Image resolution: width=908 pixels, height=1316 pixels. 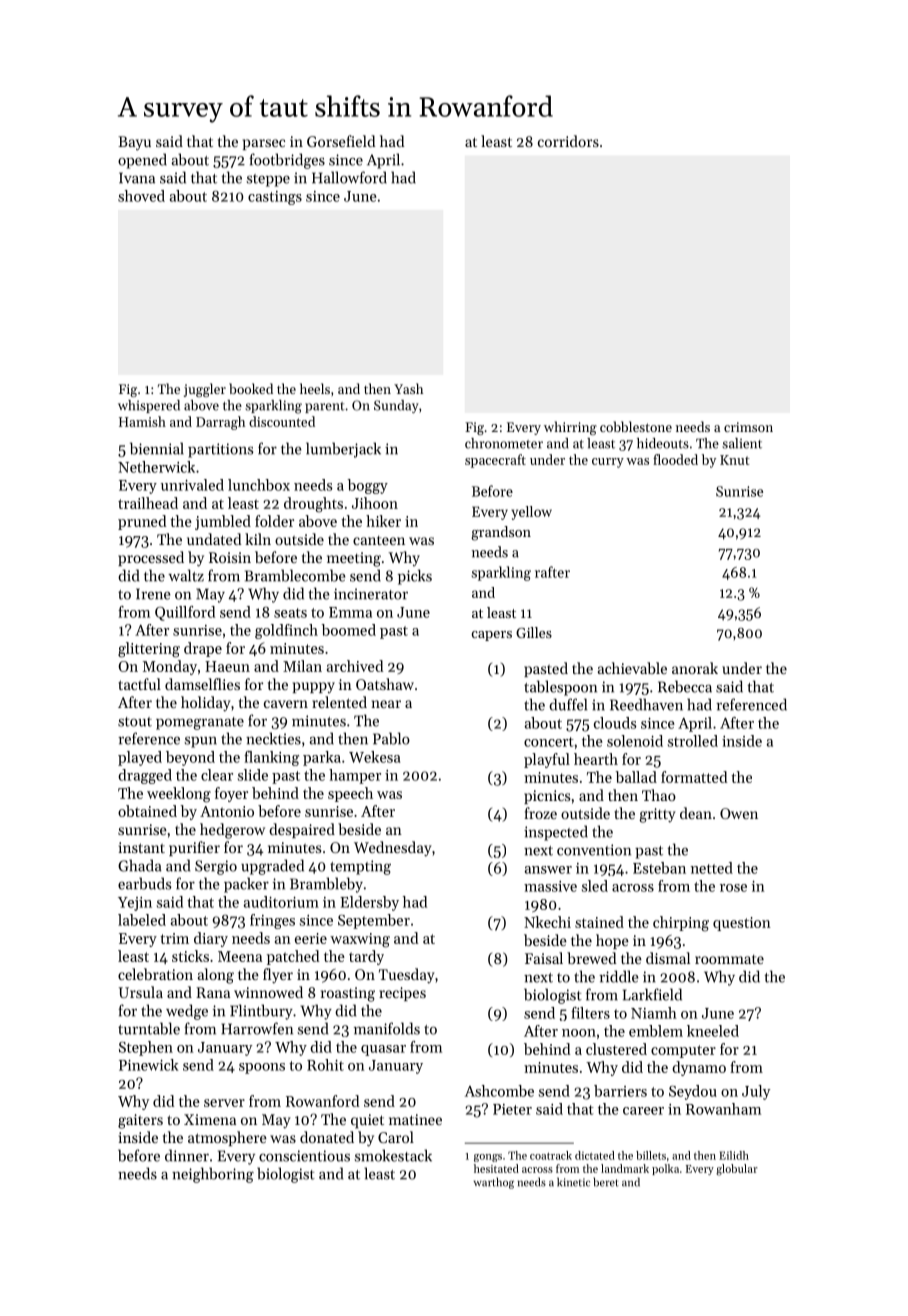 What do you see at coordinates (140, 1121) in the screenshot?
I see `gaiters` at bounding box center [140, 1121].
